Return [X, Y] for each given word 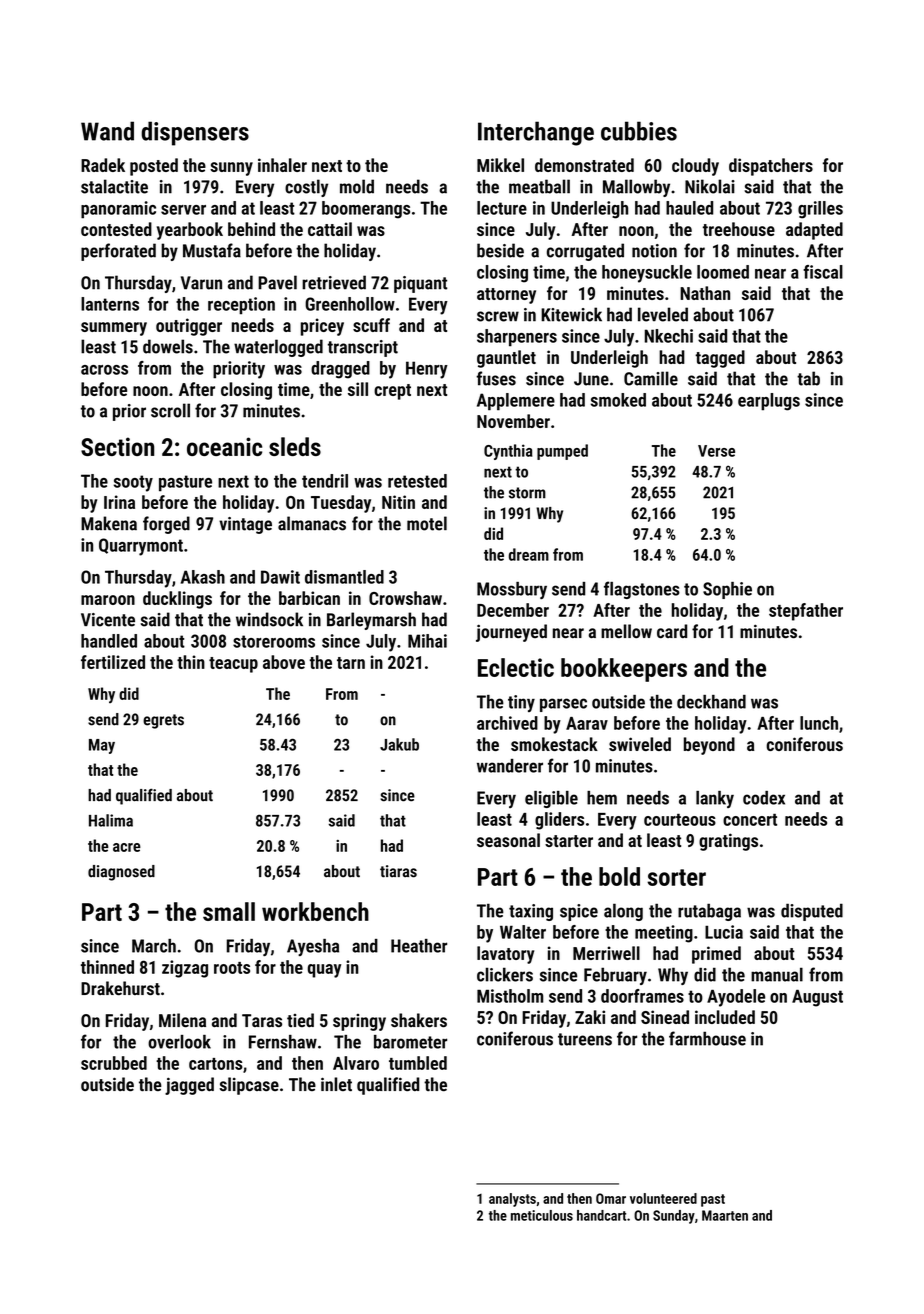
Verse [716, 451]
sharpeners [517, 338]
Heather [419, 946]
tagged [720, 359]
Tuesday [341, 504]
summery [114, 329]
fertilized [113, 662]
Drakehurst [120, 988]
